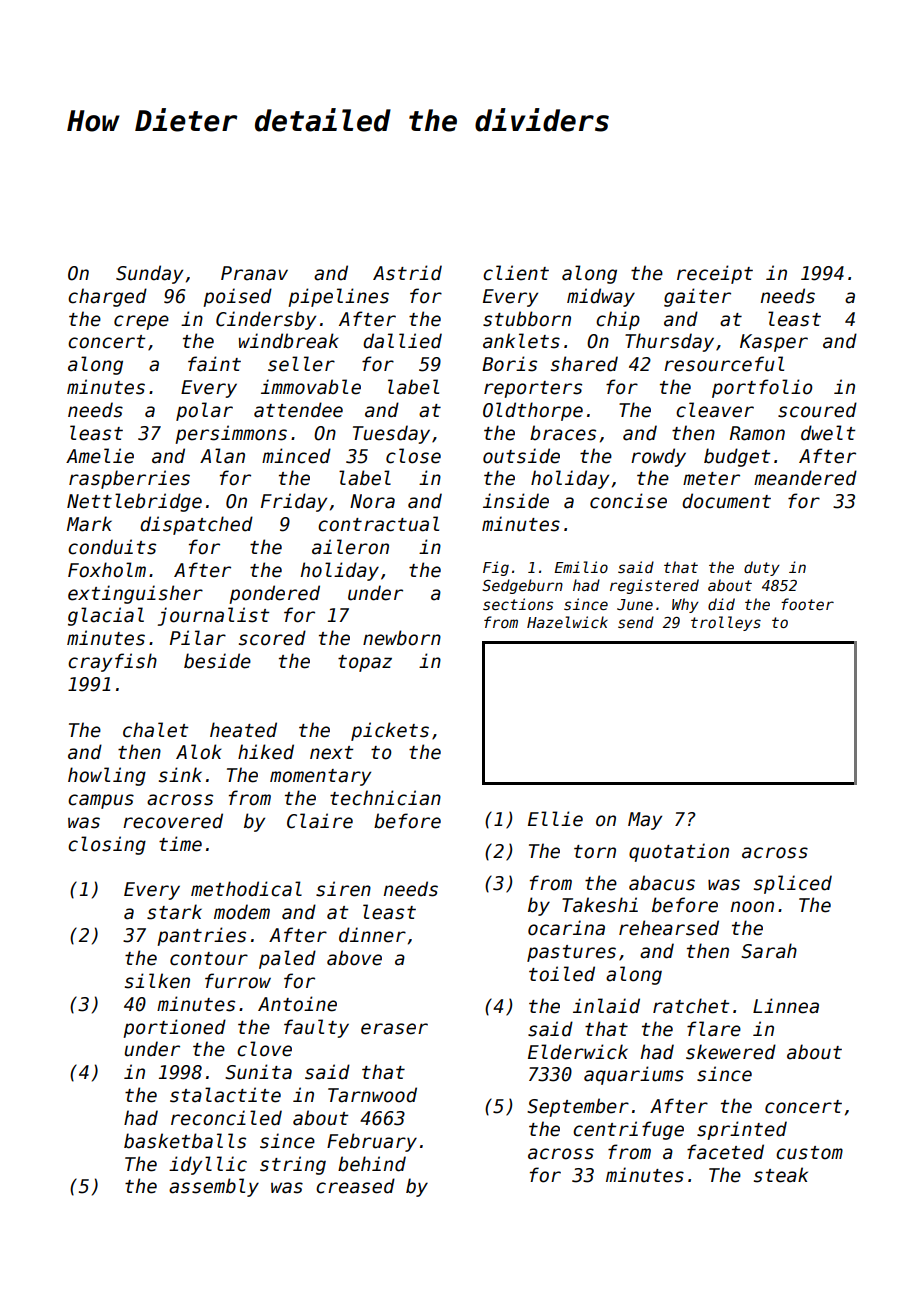  What do you see at coordinates (533, 411) in the screenshot?
I see `Oldthorpe` at bounding box center [533, 411].
